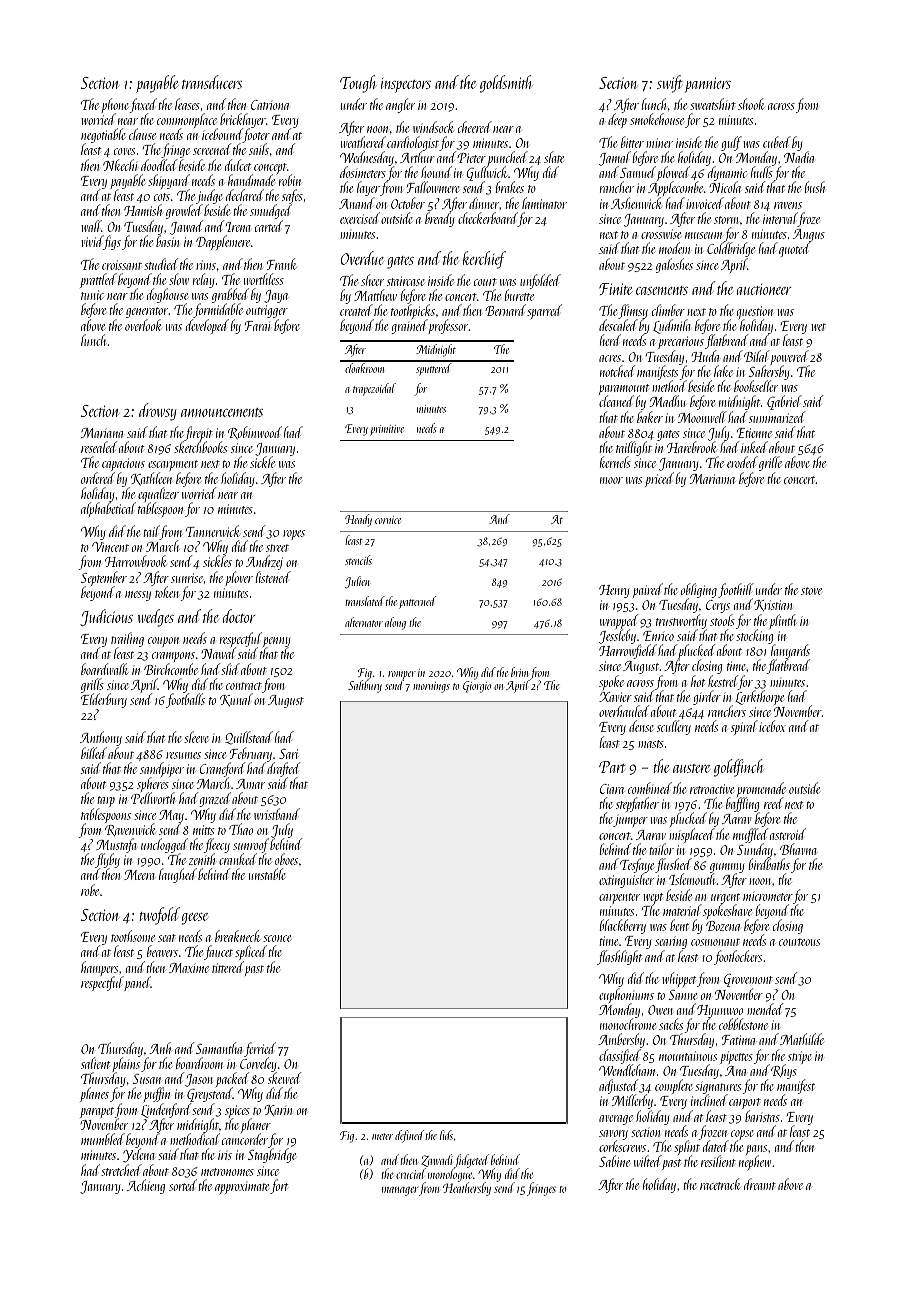  Describe the element at coordinates (242, 1187) in the page. I see `approximate` at that location.
